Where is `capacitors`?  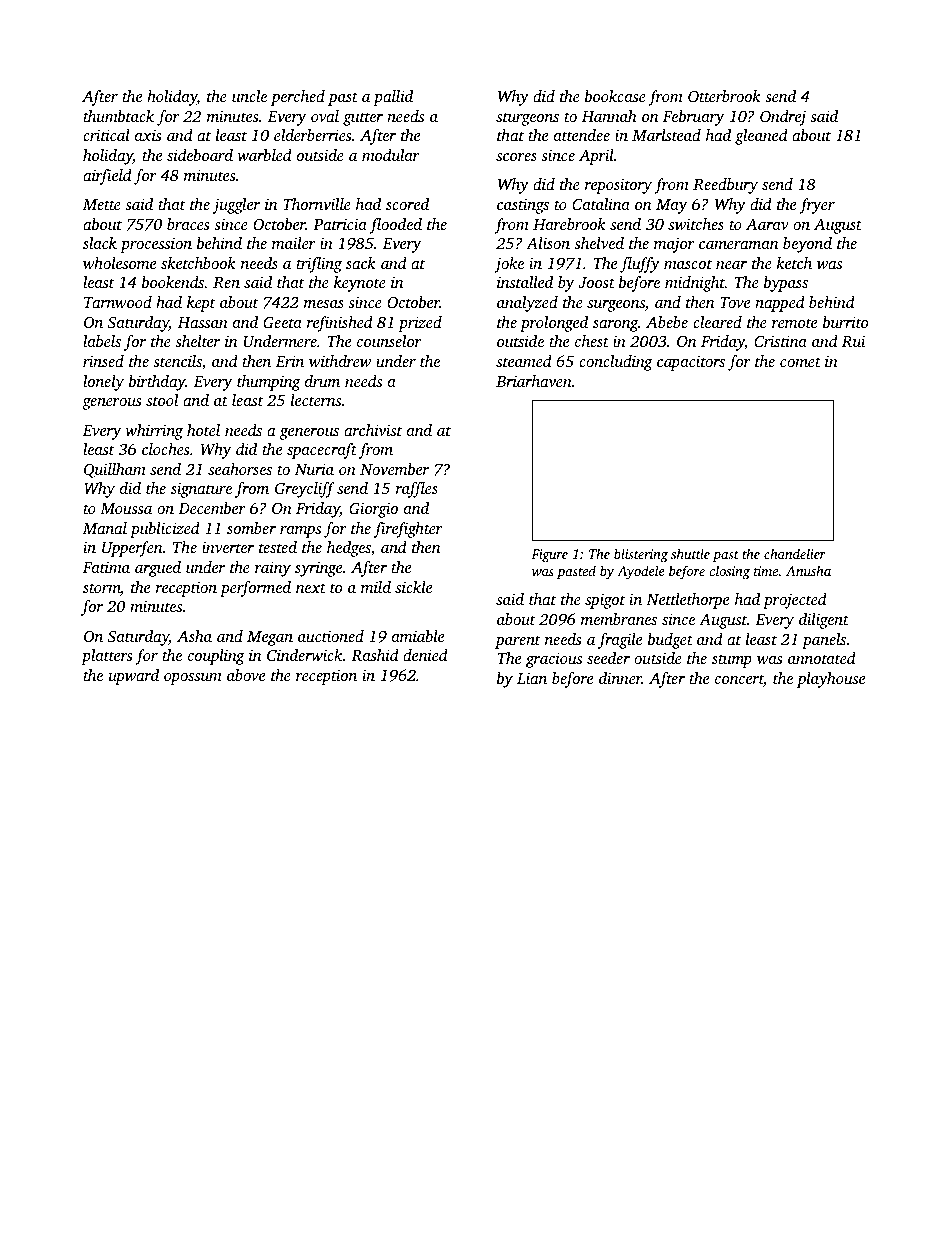
capacitors is located at coordinates (691, 363).
